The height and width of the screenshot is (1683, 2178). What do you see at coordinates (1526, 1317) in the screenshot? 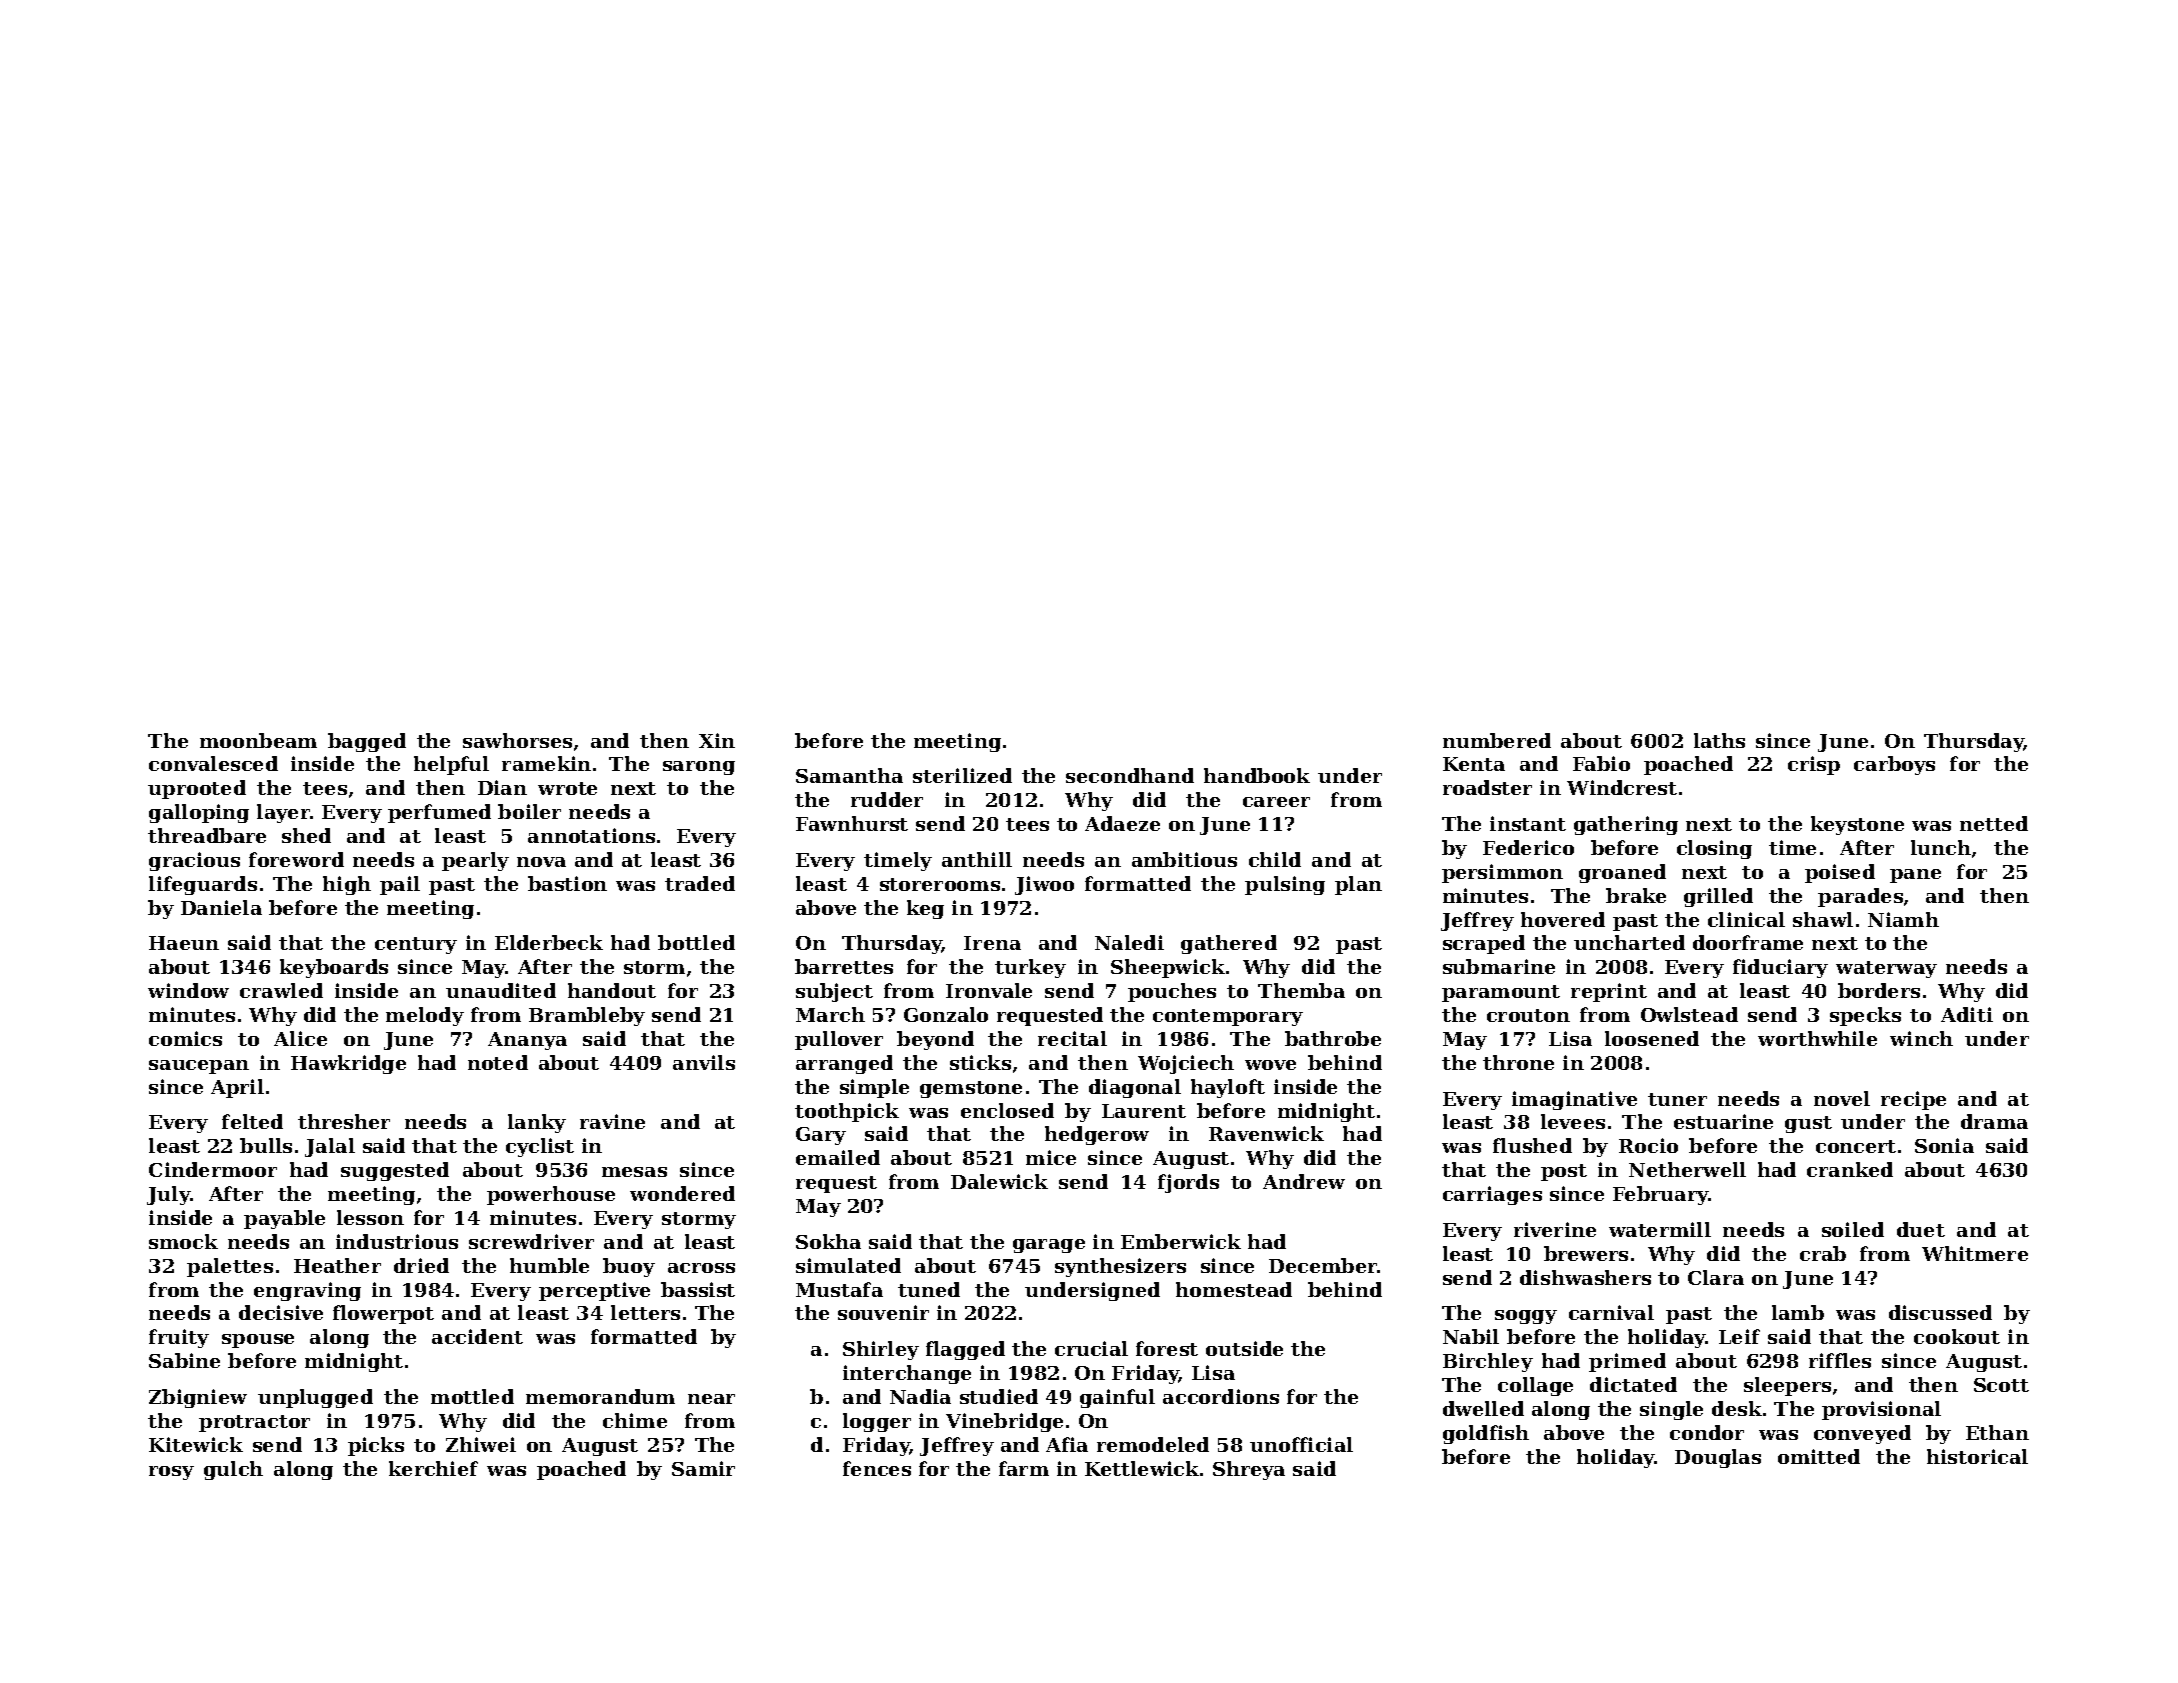
I see `soggy` at bounding box center [1526, 1317].
